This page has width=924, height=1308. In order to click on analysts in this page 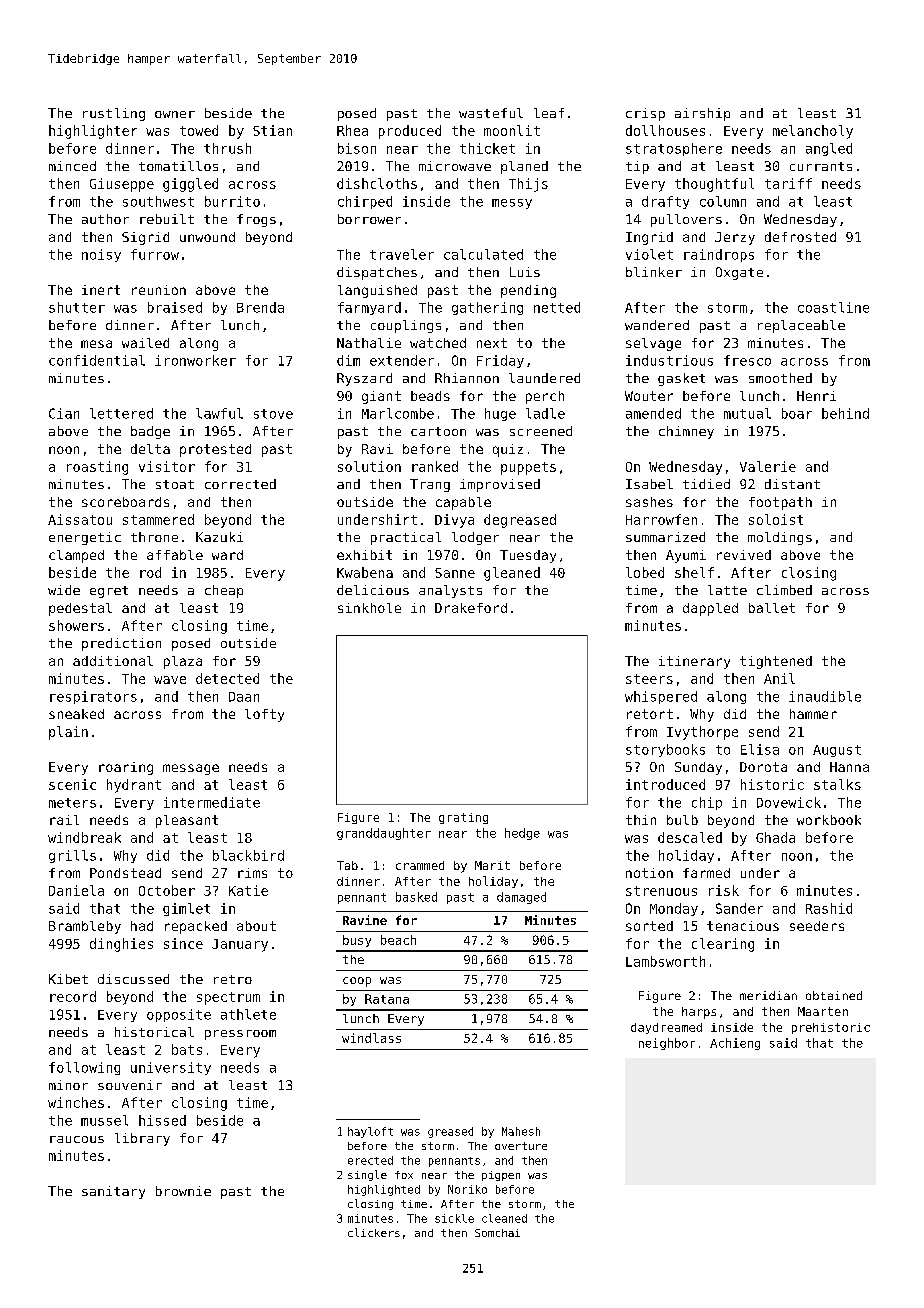, I will do `click(450, 591)`.
